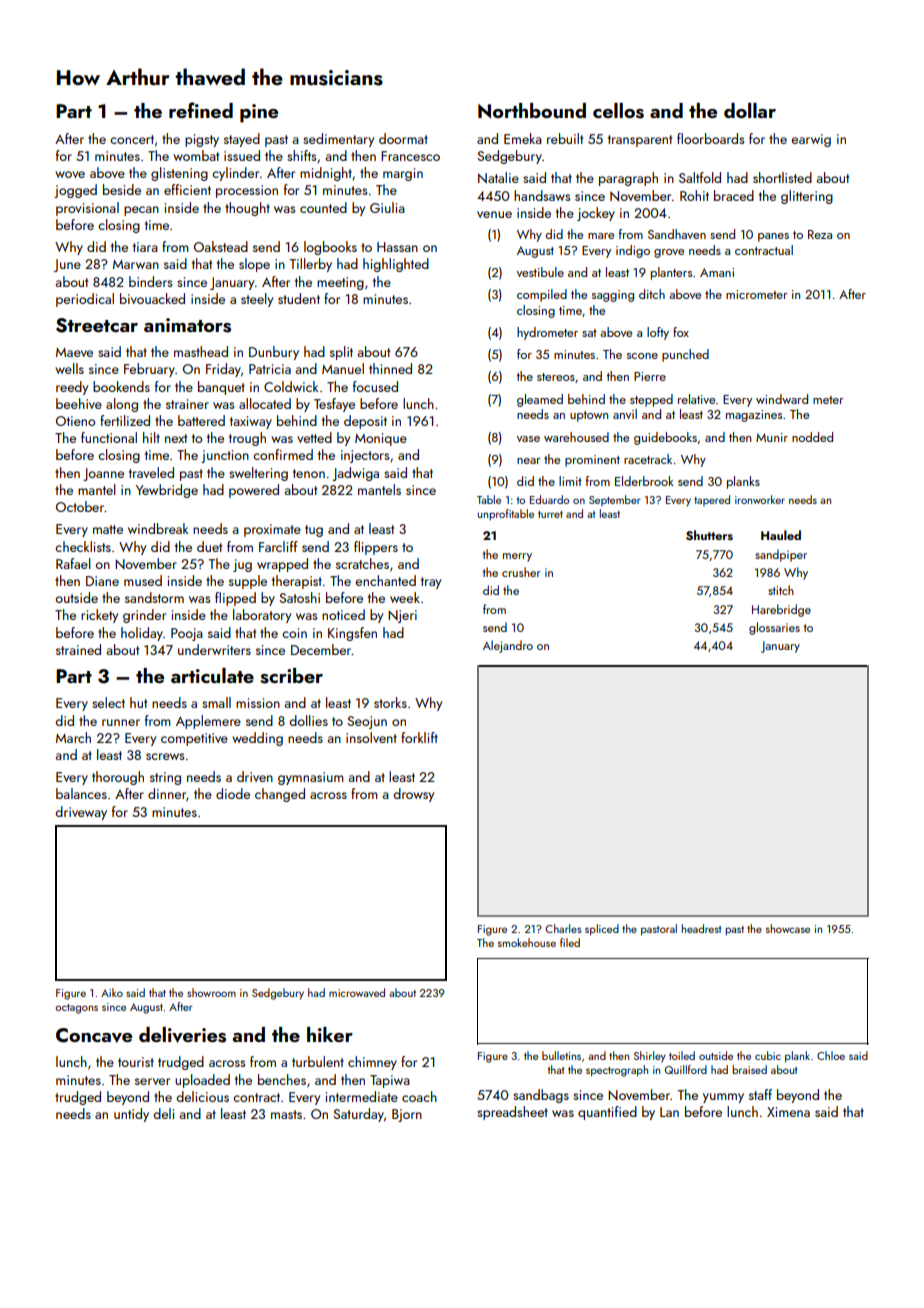  Describe the element at coordinates (498, 178) in the screenshot. I see `Natalie` at that location.
